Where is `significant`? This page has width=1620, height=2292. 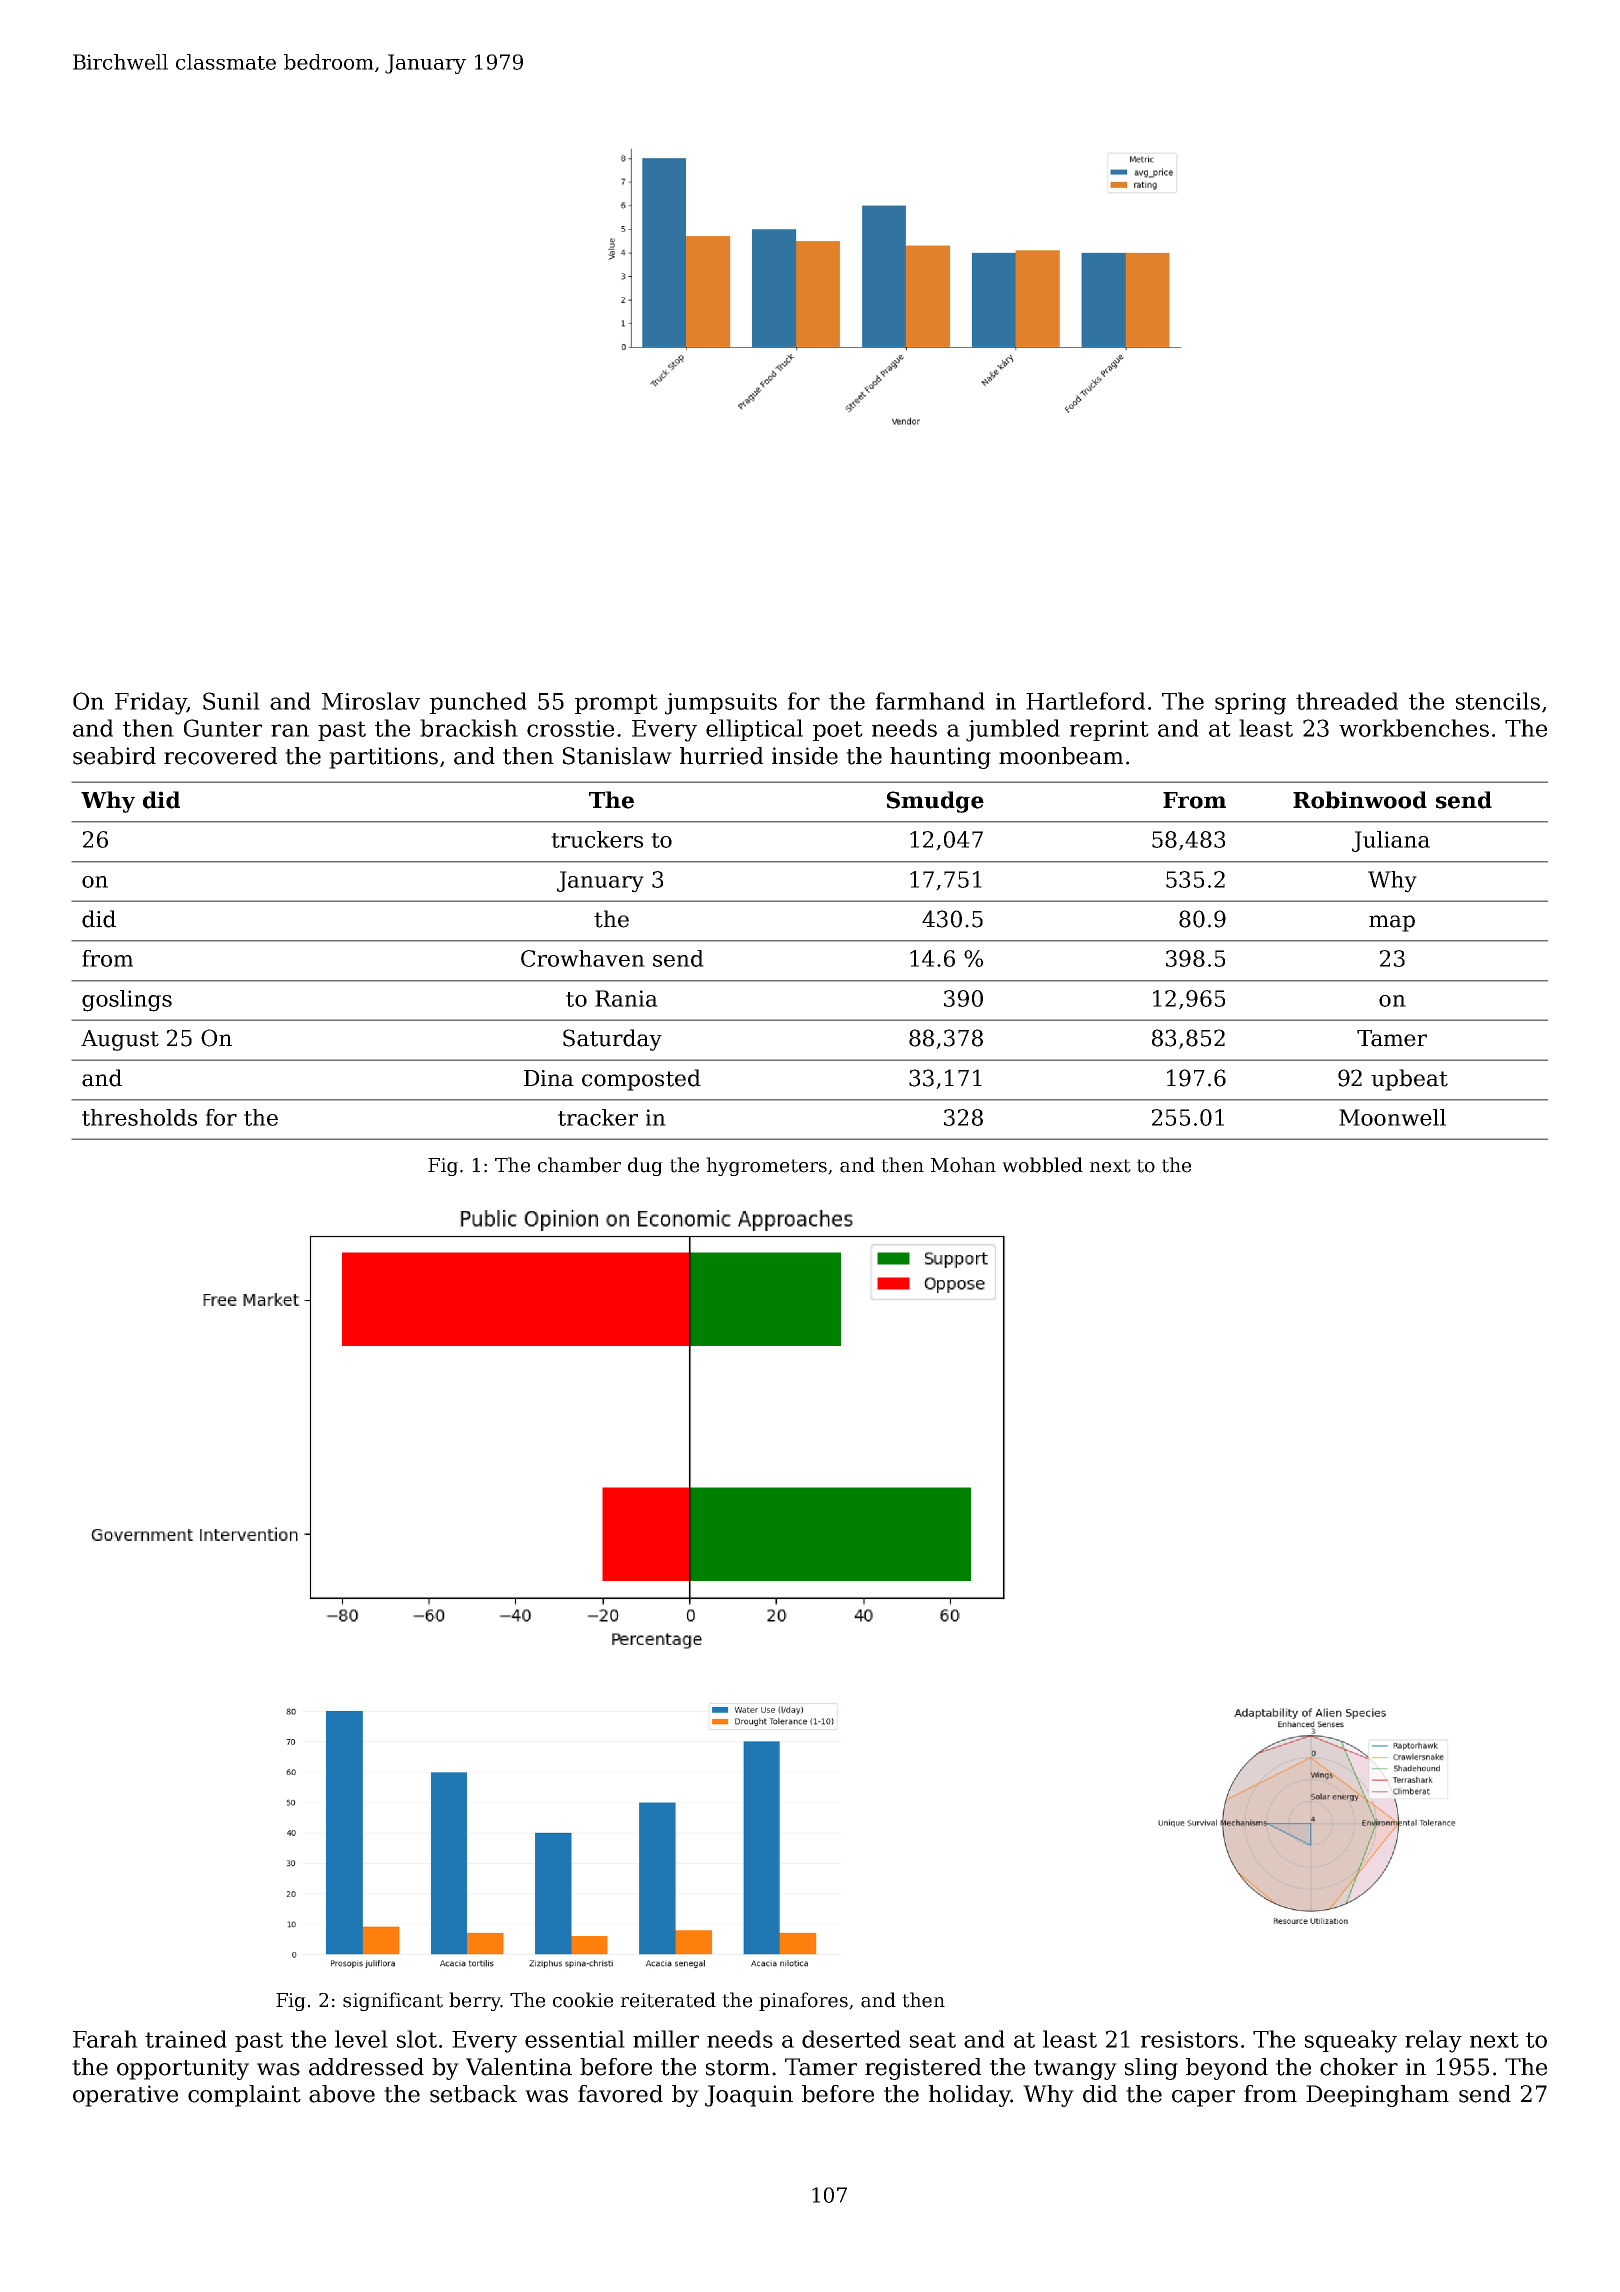
significant is located at coordinates (393, 2001).
